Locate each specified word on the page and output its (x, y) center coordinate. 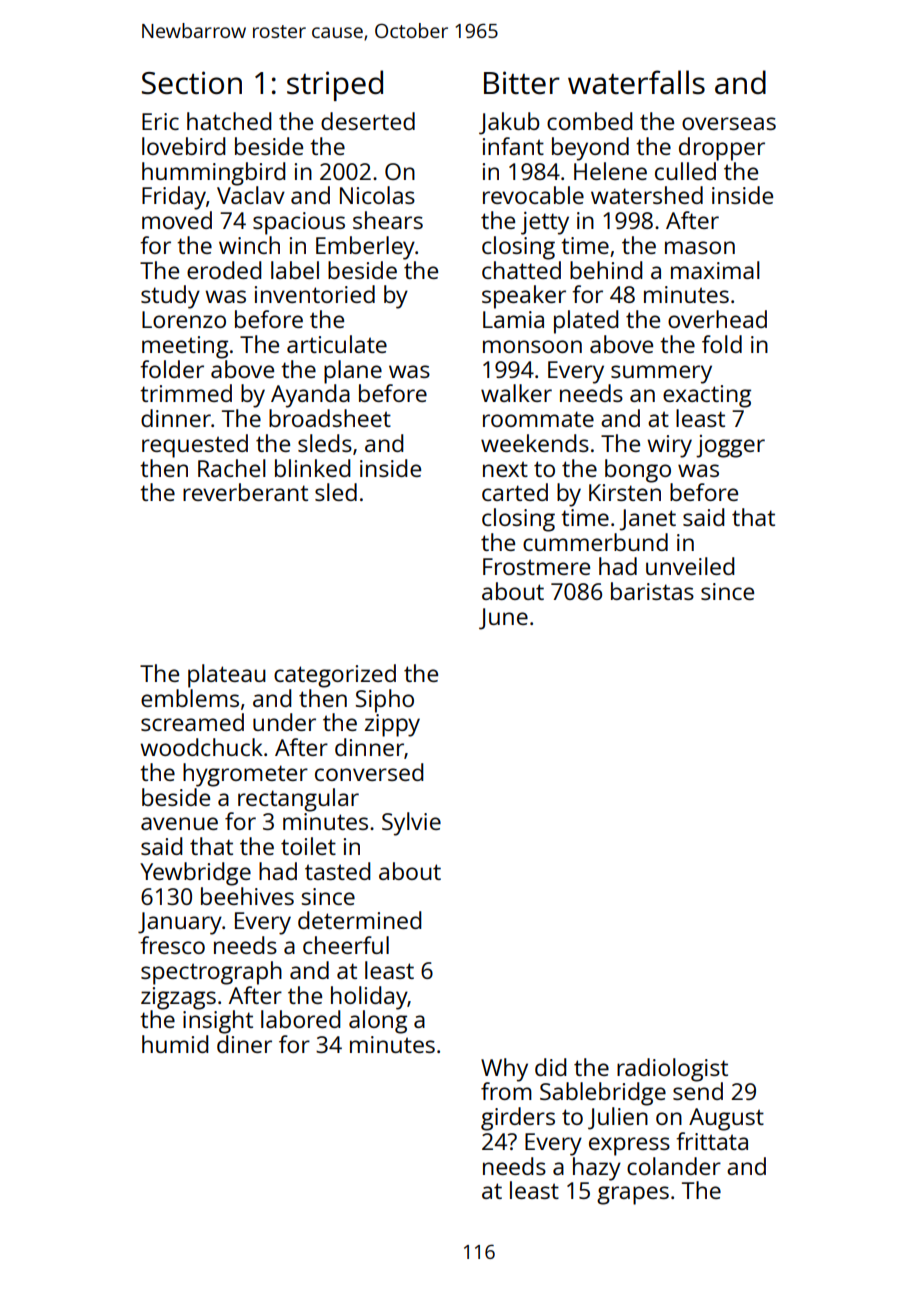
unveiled (690, 566)
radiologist (672, 1070)
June (503, 619)
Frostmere (536, 566)
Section (192, 83)
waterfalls (636, 82)
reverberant (245, 492)
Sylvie (411, 824)
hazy (597, 1169)
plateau (227, 676)
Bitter (522, 83)
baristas (652, 591)
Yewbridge (195, 874)
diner (244, 1044)
